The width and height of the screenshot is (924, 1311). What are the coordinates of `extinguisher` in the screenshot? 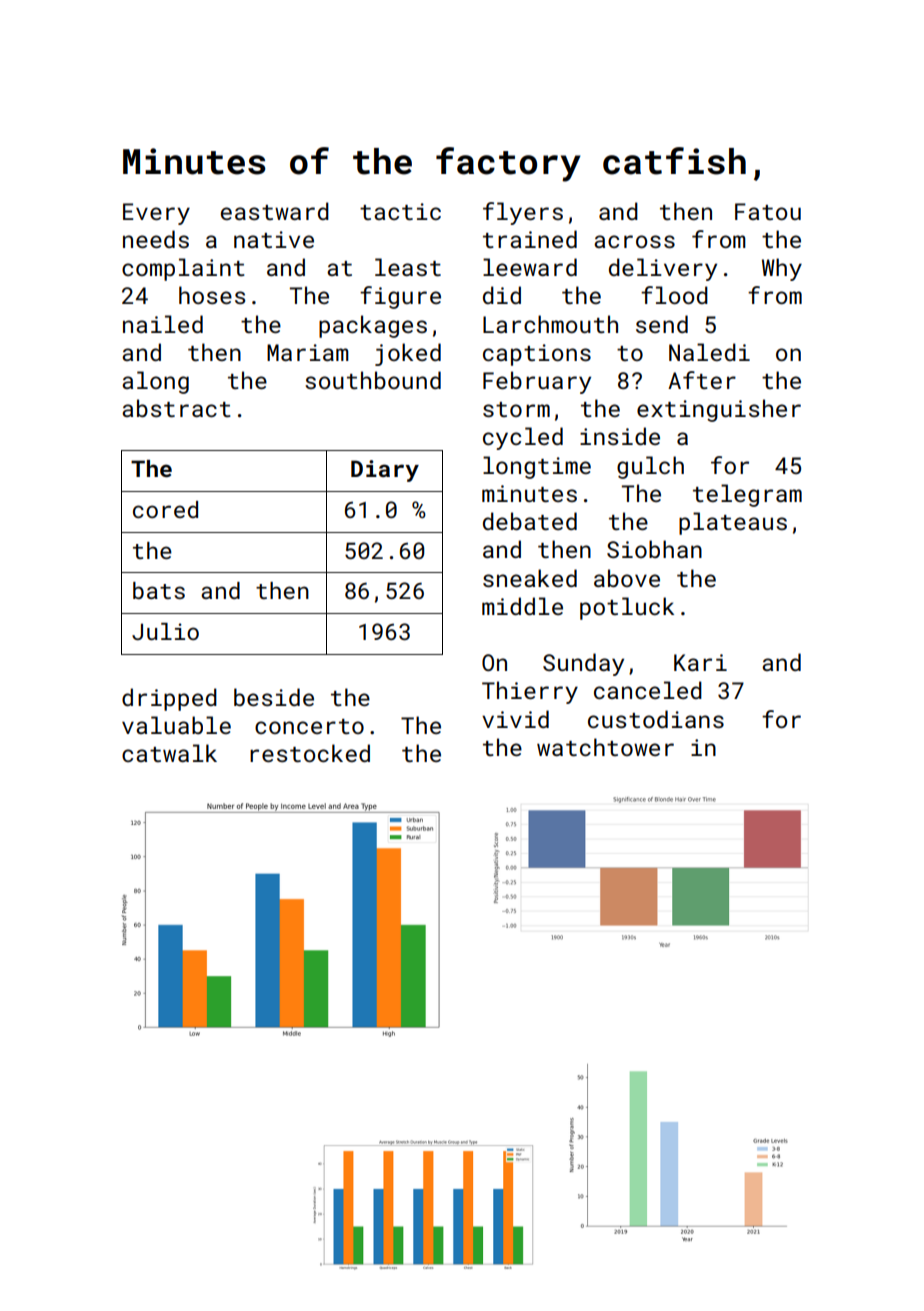 It's located at (719, 410).
